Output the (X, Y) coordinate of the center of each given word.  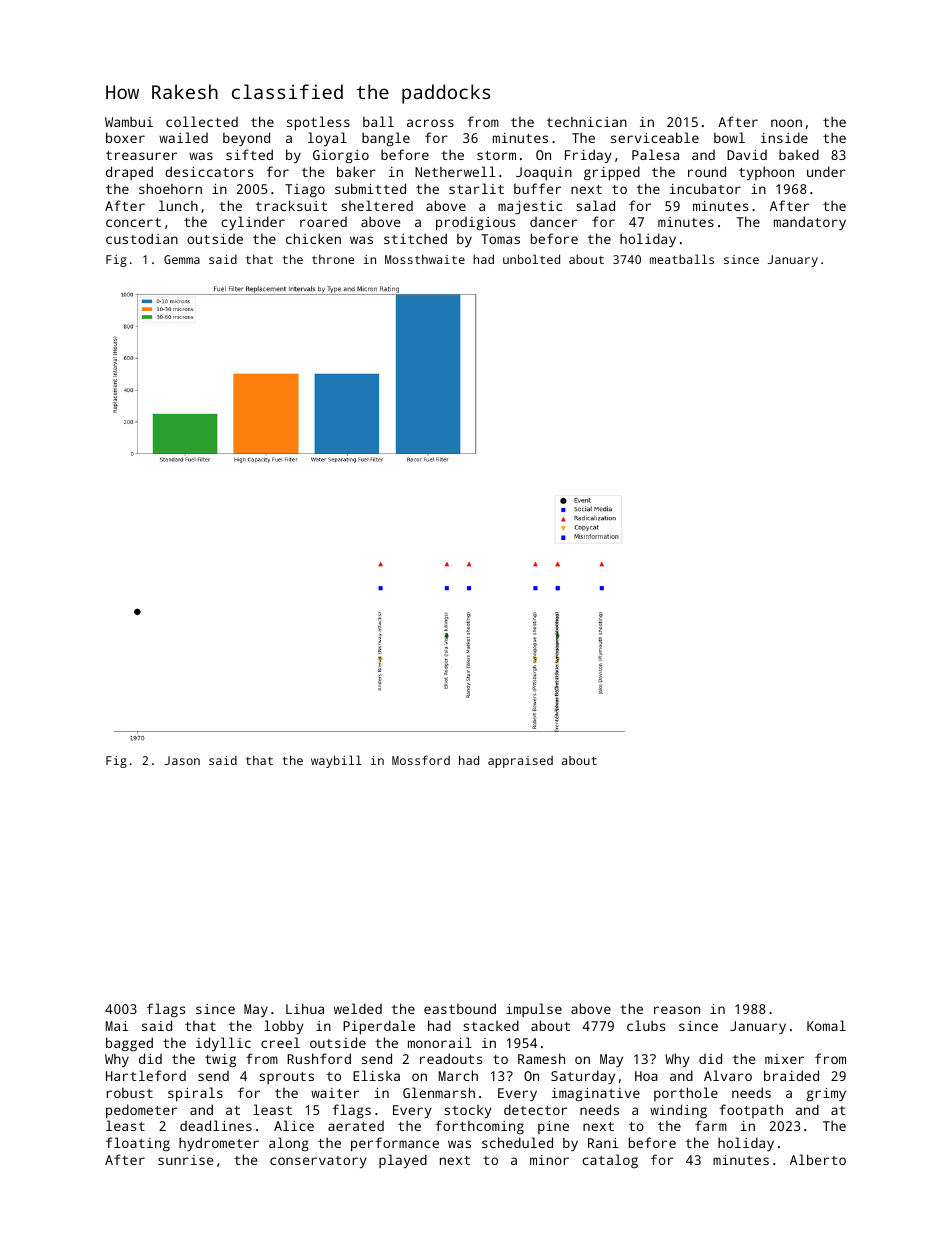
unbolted (531, 259)
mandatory (810, 223)
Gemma (182, 259)
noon (786, 123)
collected (202, 121)
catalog (610, 1161)
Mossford (421, 760)
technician (587, 122)
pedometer (141, 1111)
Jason (182, 760)
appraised (520, 762)
